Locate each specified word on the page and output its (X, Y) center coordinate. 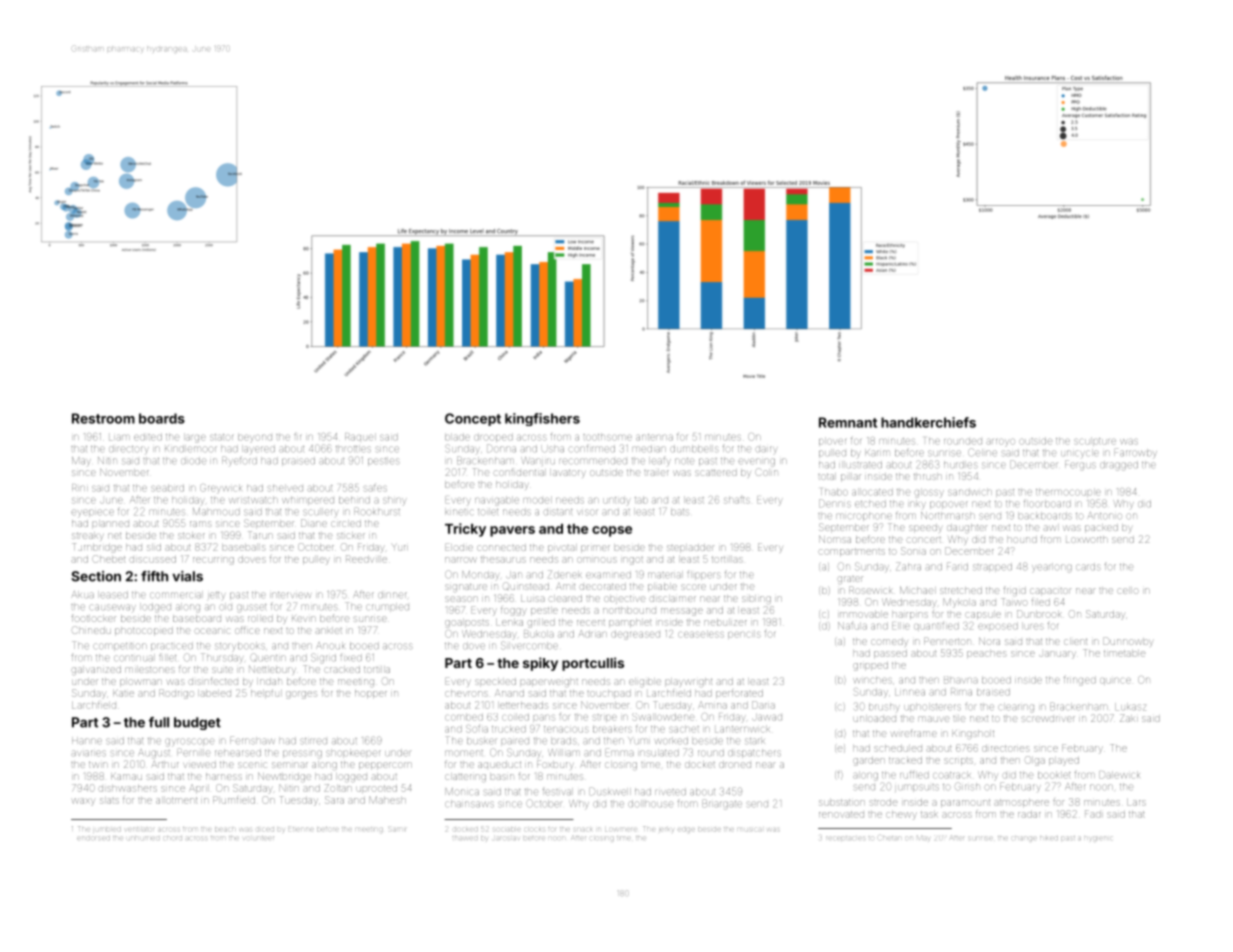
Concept (473, 419)
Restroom (103, 418)
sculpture (1095, 441)
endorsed (93, 838)
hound (1023, 540)
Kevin (304, 618)
